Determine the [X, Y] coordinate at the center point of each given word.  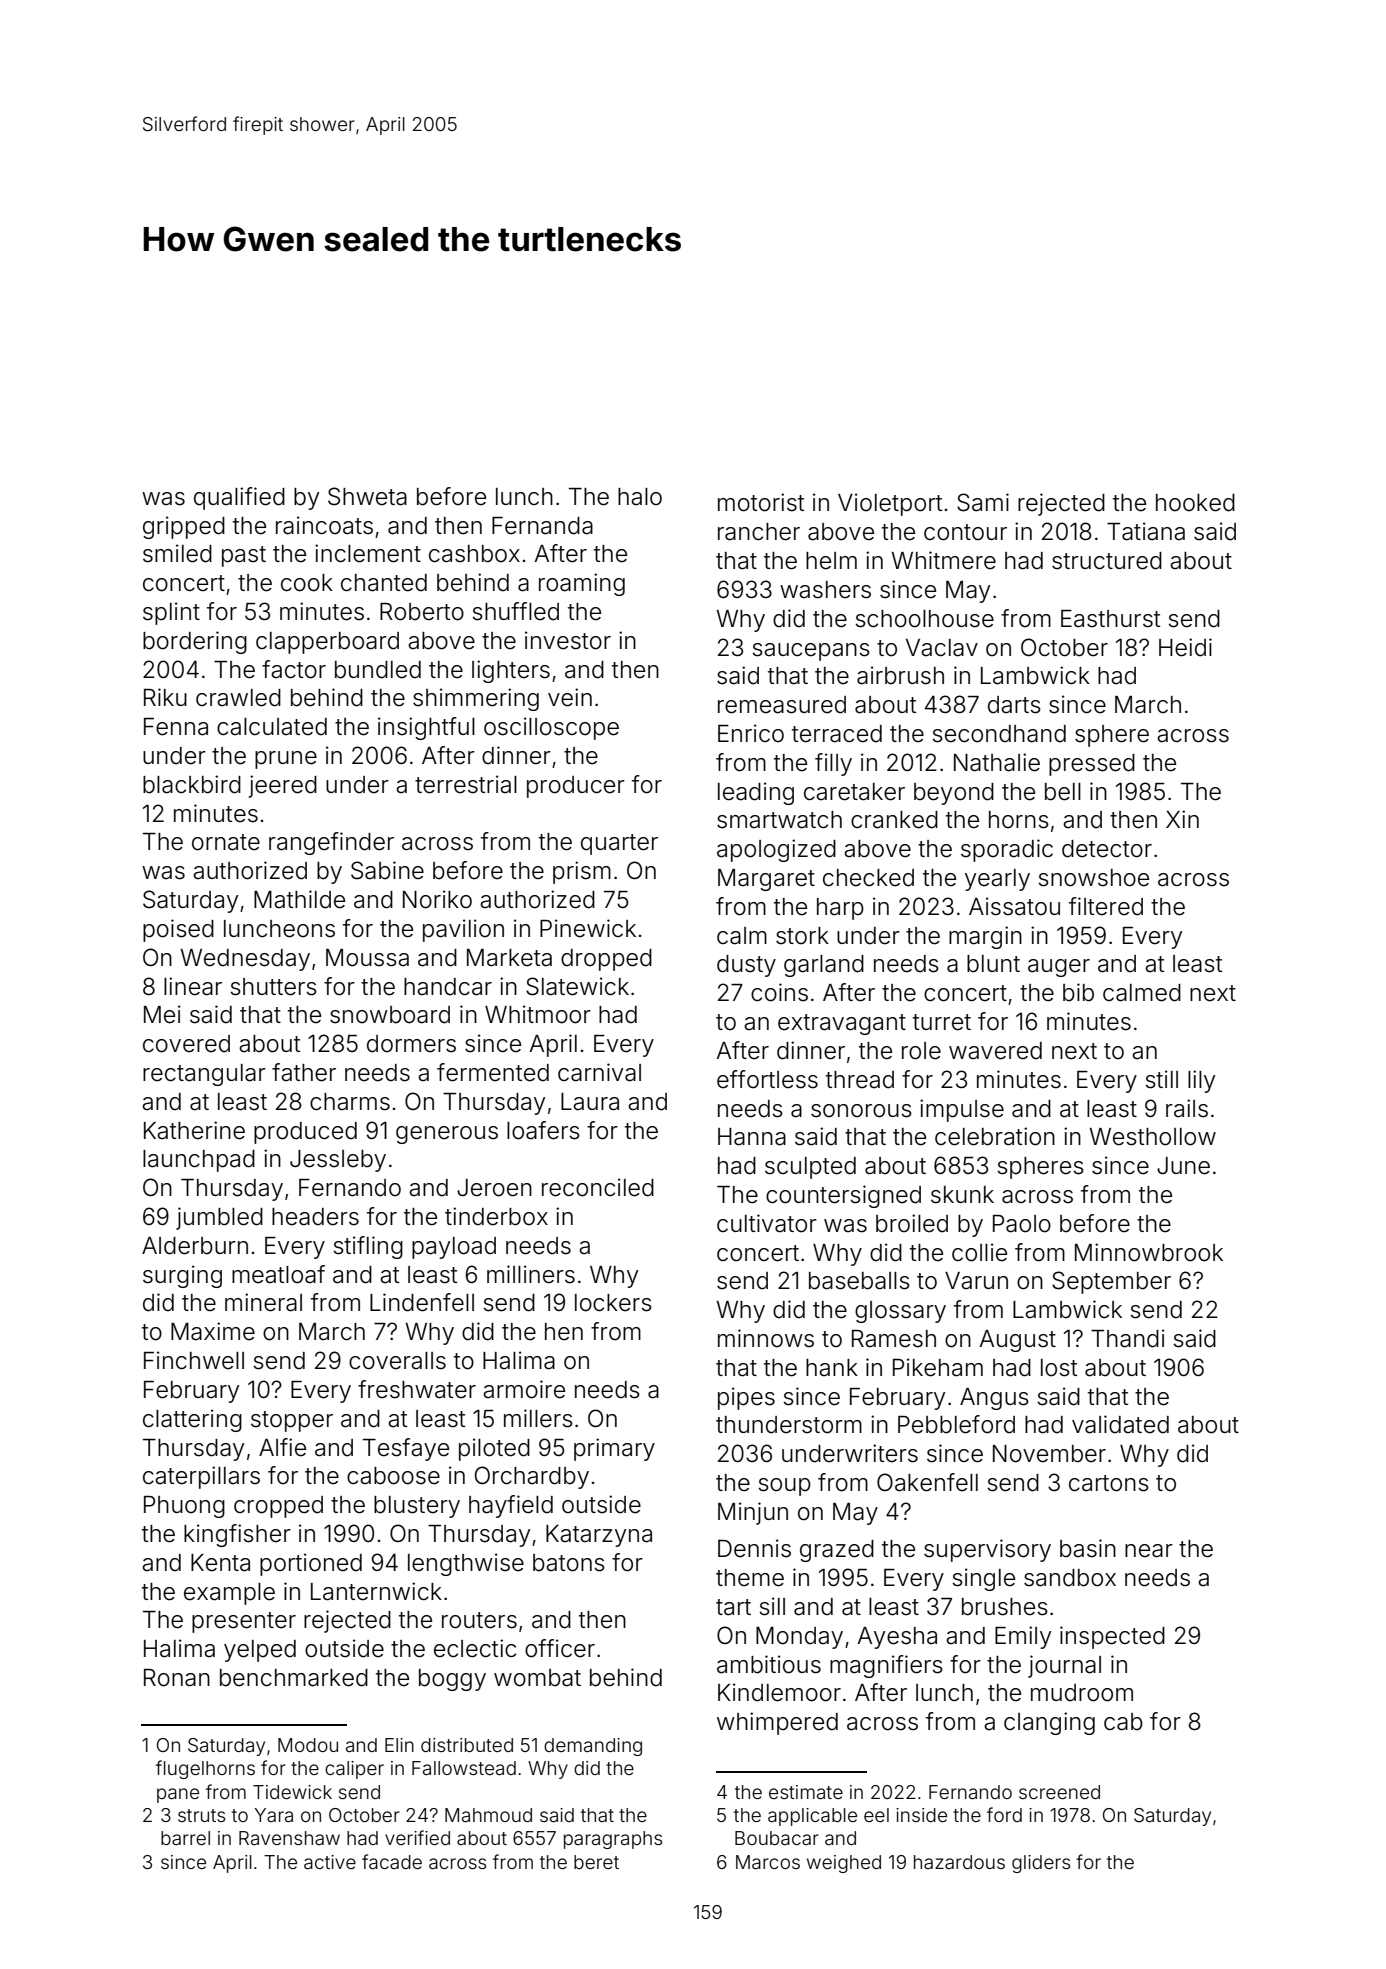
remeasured [782, 705]
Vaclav [942, 648]
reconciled [598, 1187]
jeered [282, 786]
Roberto [422, 612]
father [304, 1072]
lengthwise [466, 1564]
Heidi [1185, 647]
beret [596, 1862]
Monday [799, 1638]
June [1183, 1166]
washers [825, 590]
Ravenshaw [289, 1838]
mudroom [1082, 1693]
